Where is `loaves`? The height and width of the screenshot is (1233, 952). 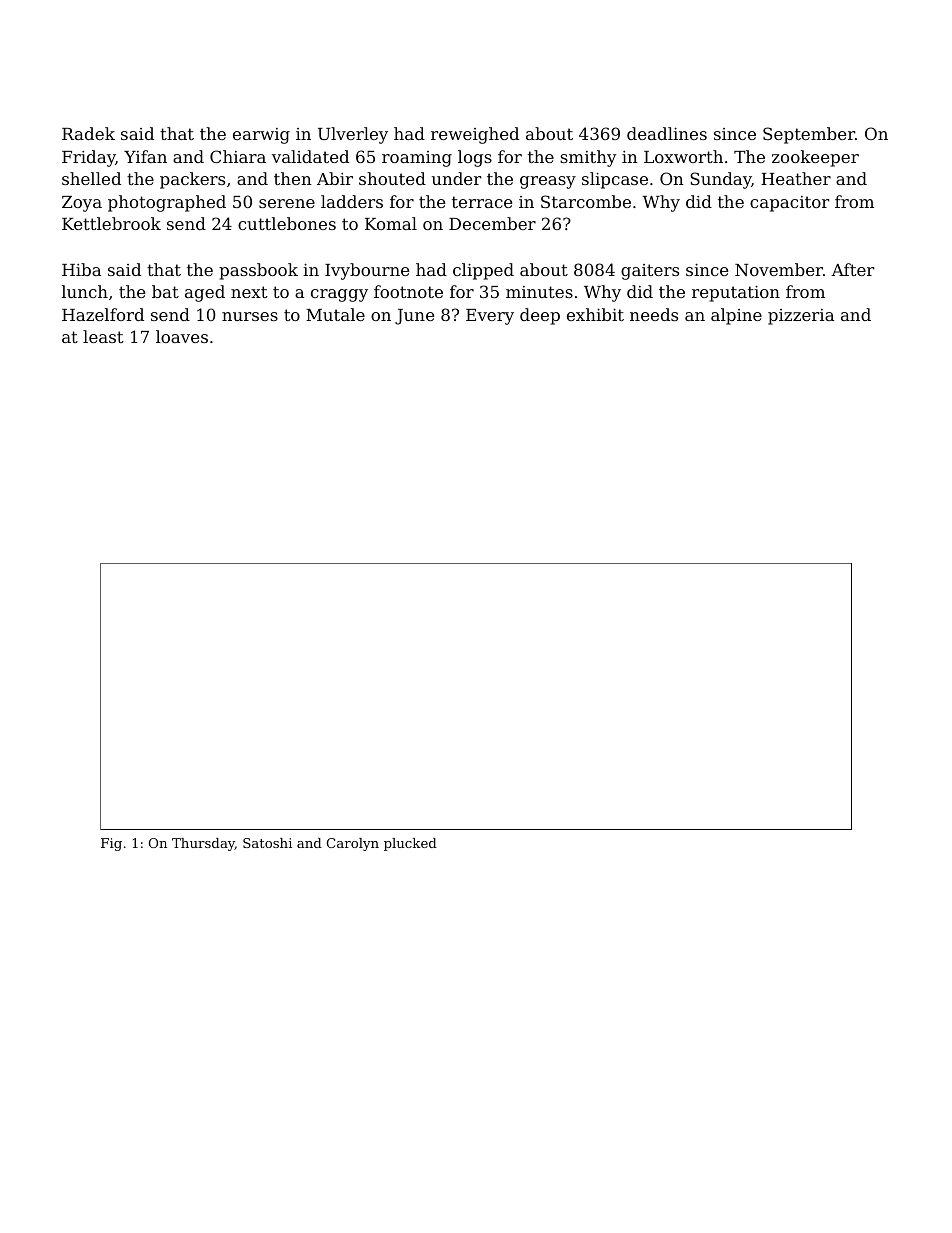 loaves is located at coordinates (182, 336).
